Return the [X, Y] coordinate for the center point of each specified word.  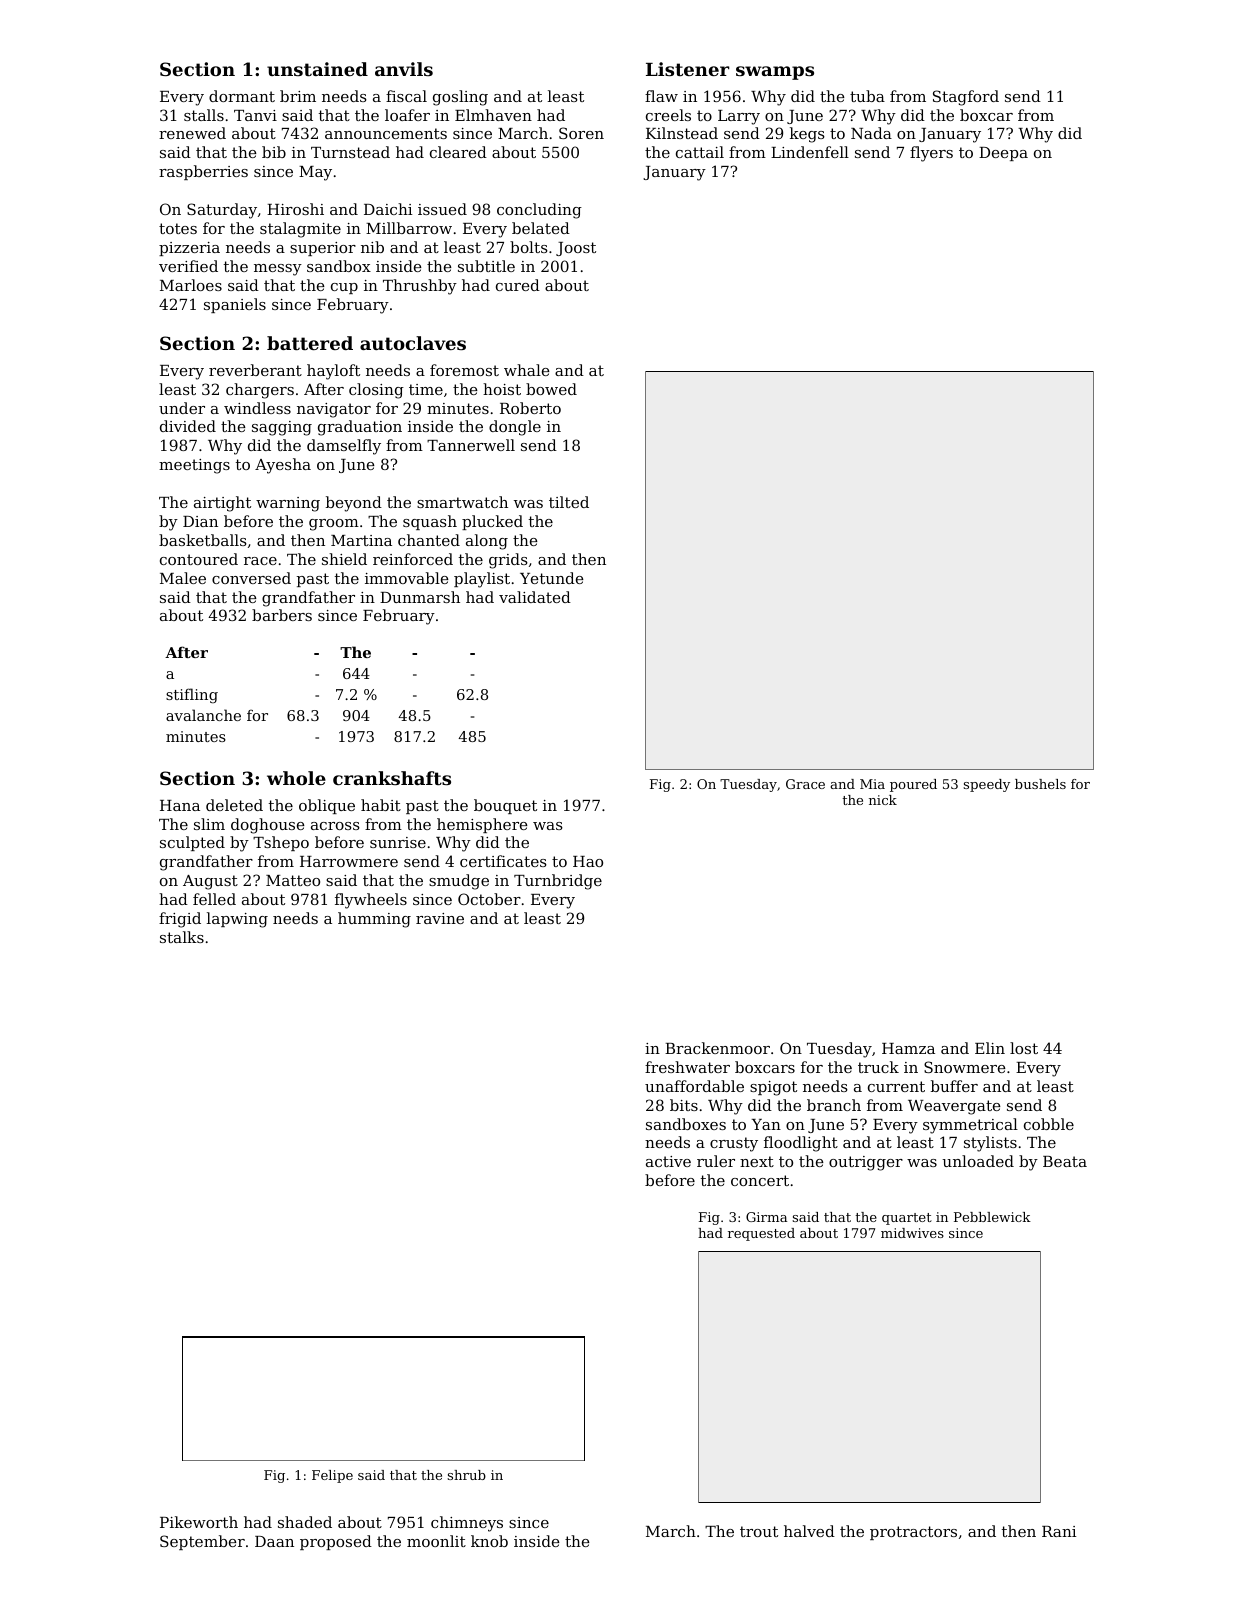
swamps [775, 73]
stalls [204, 115]
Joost [576, 249]
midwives [912, 1233]
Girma [766, 1217]
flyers [931, 154]
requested [761, 1234]
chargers [260, 391]
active [668, 1161]
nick [883, 800]
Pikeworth [199, 1522]
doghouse [268, 826]
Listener [687, 69]
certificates [503, 861]
